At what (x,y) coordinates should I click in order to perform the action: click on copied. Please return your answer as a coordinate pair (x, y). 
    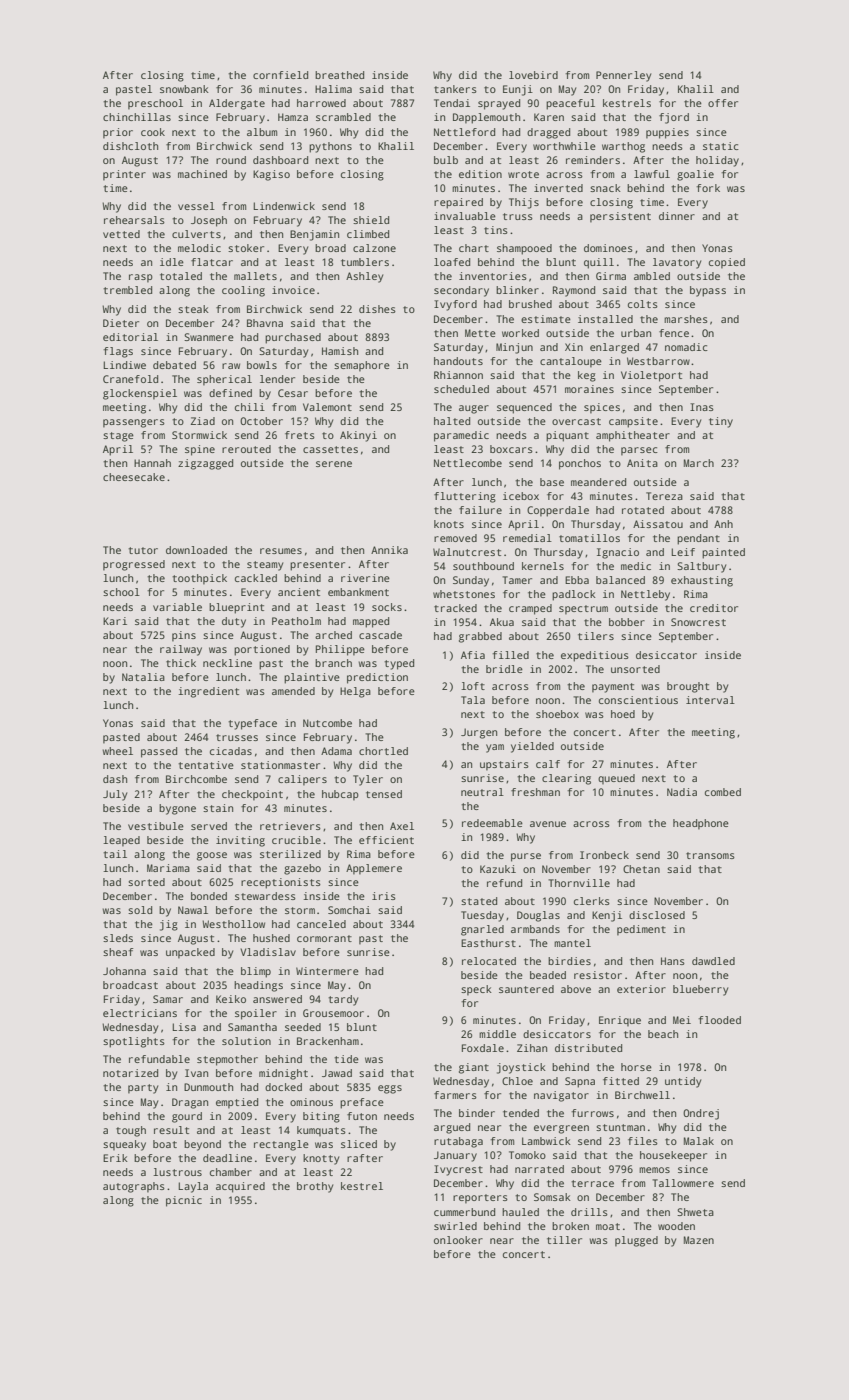
    Looking at the image, I should click on (727, 263).
